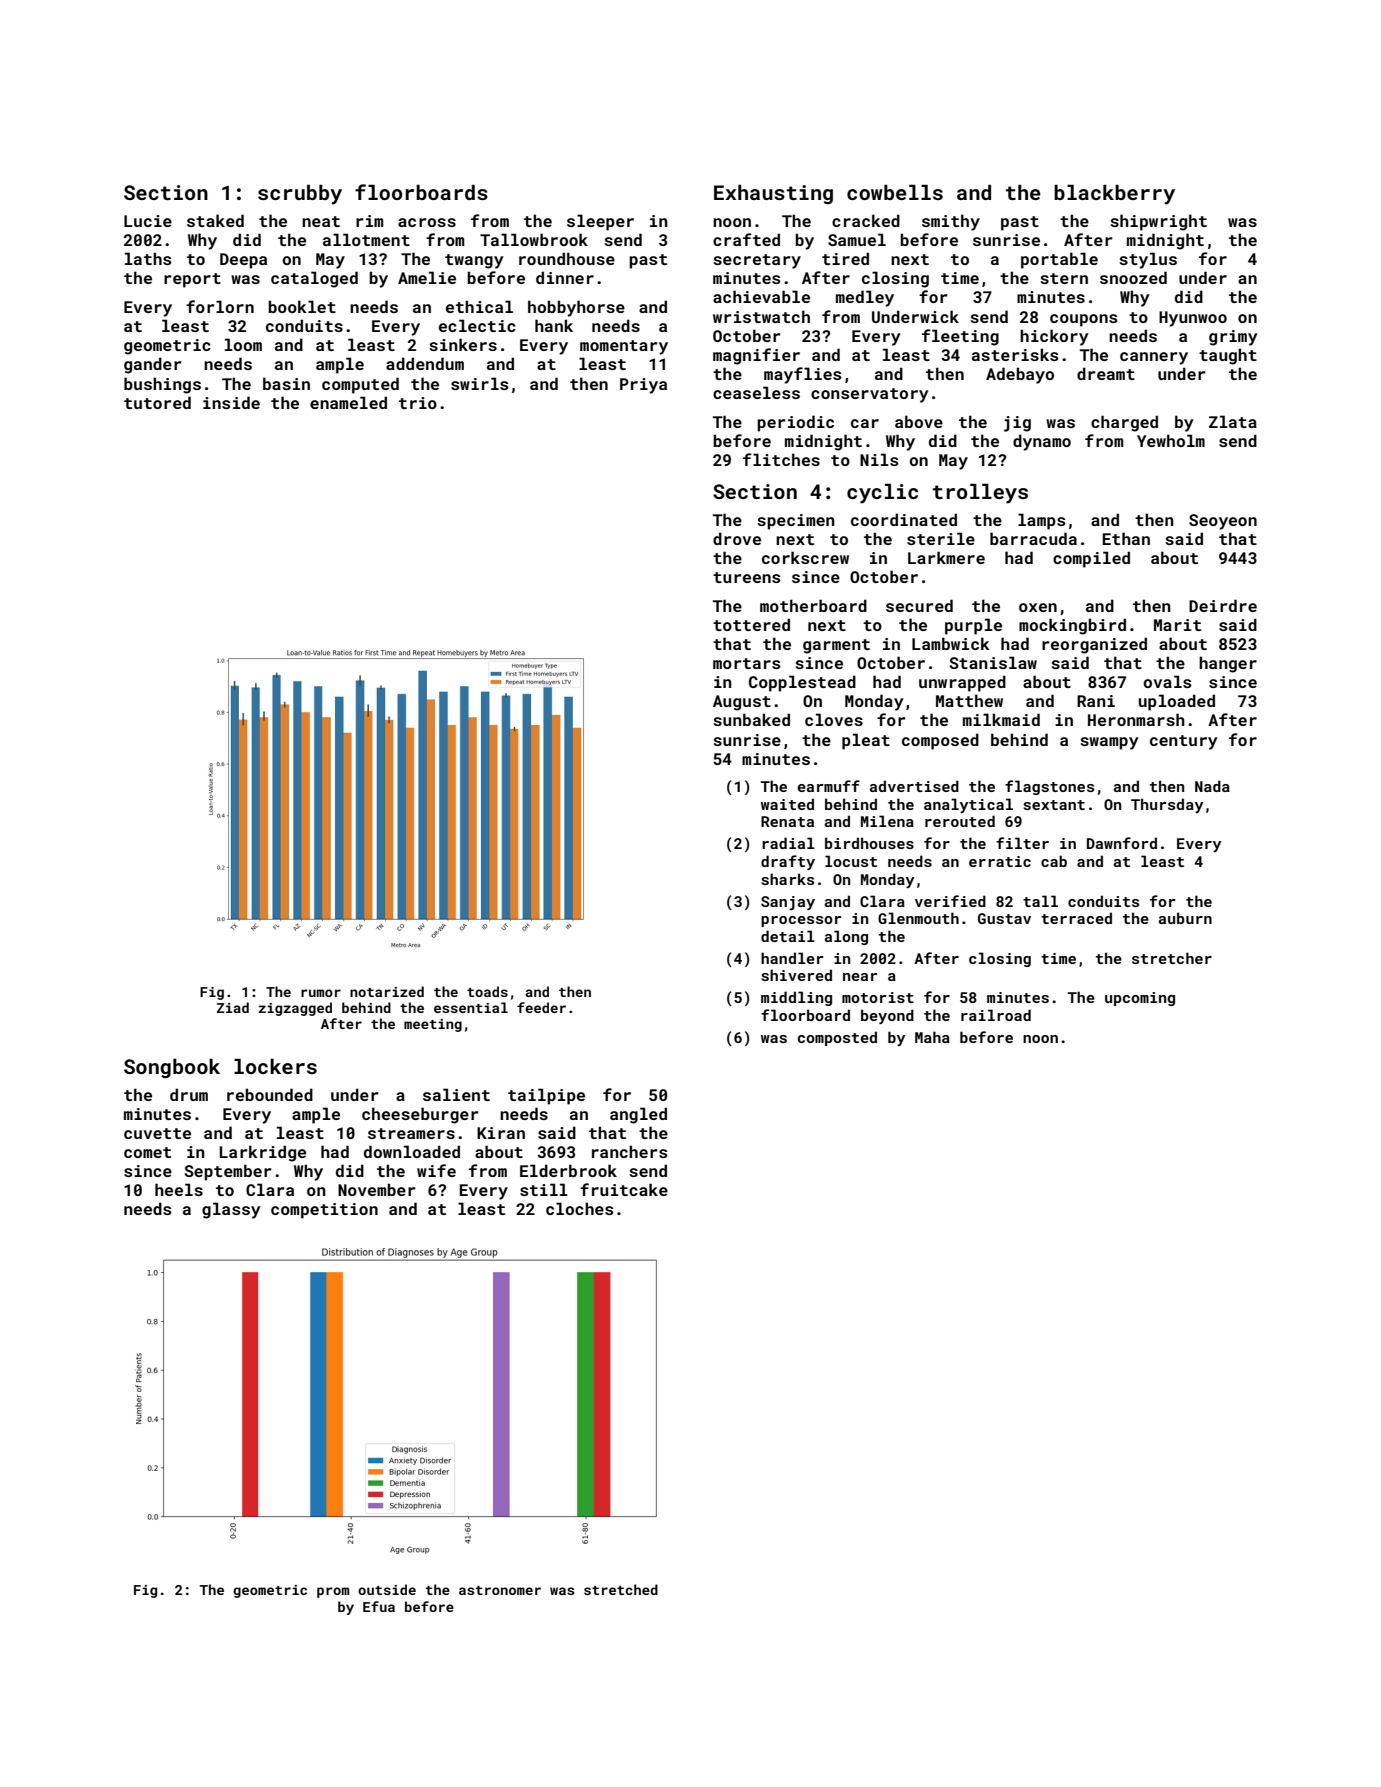  I want to click on upcoming, so click(1140, 999).
